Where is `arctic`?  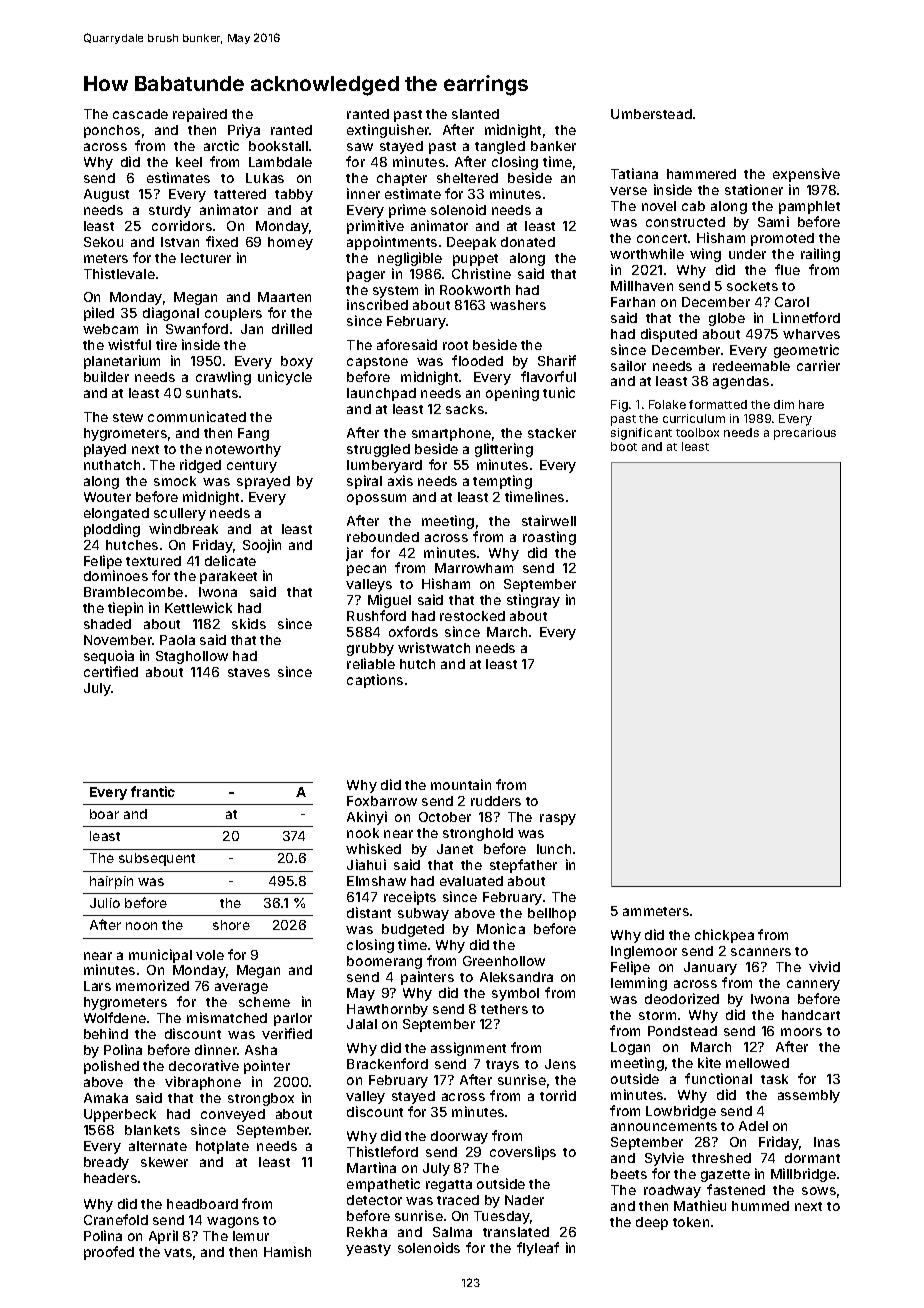 arctic is located at coordinates (221, 145).
